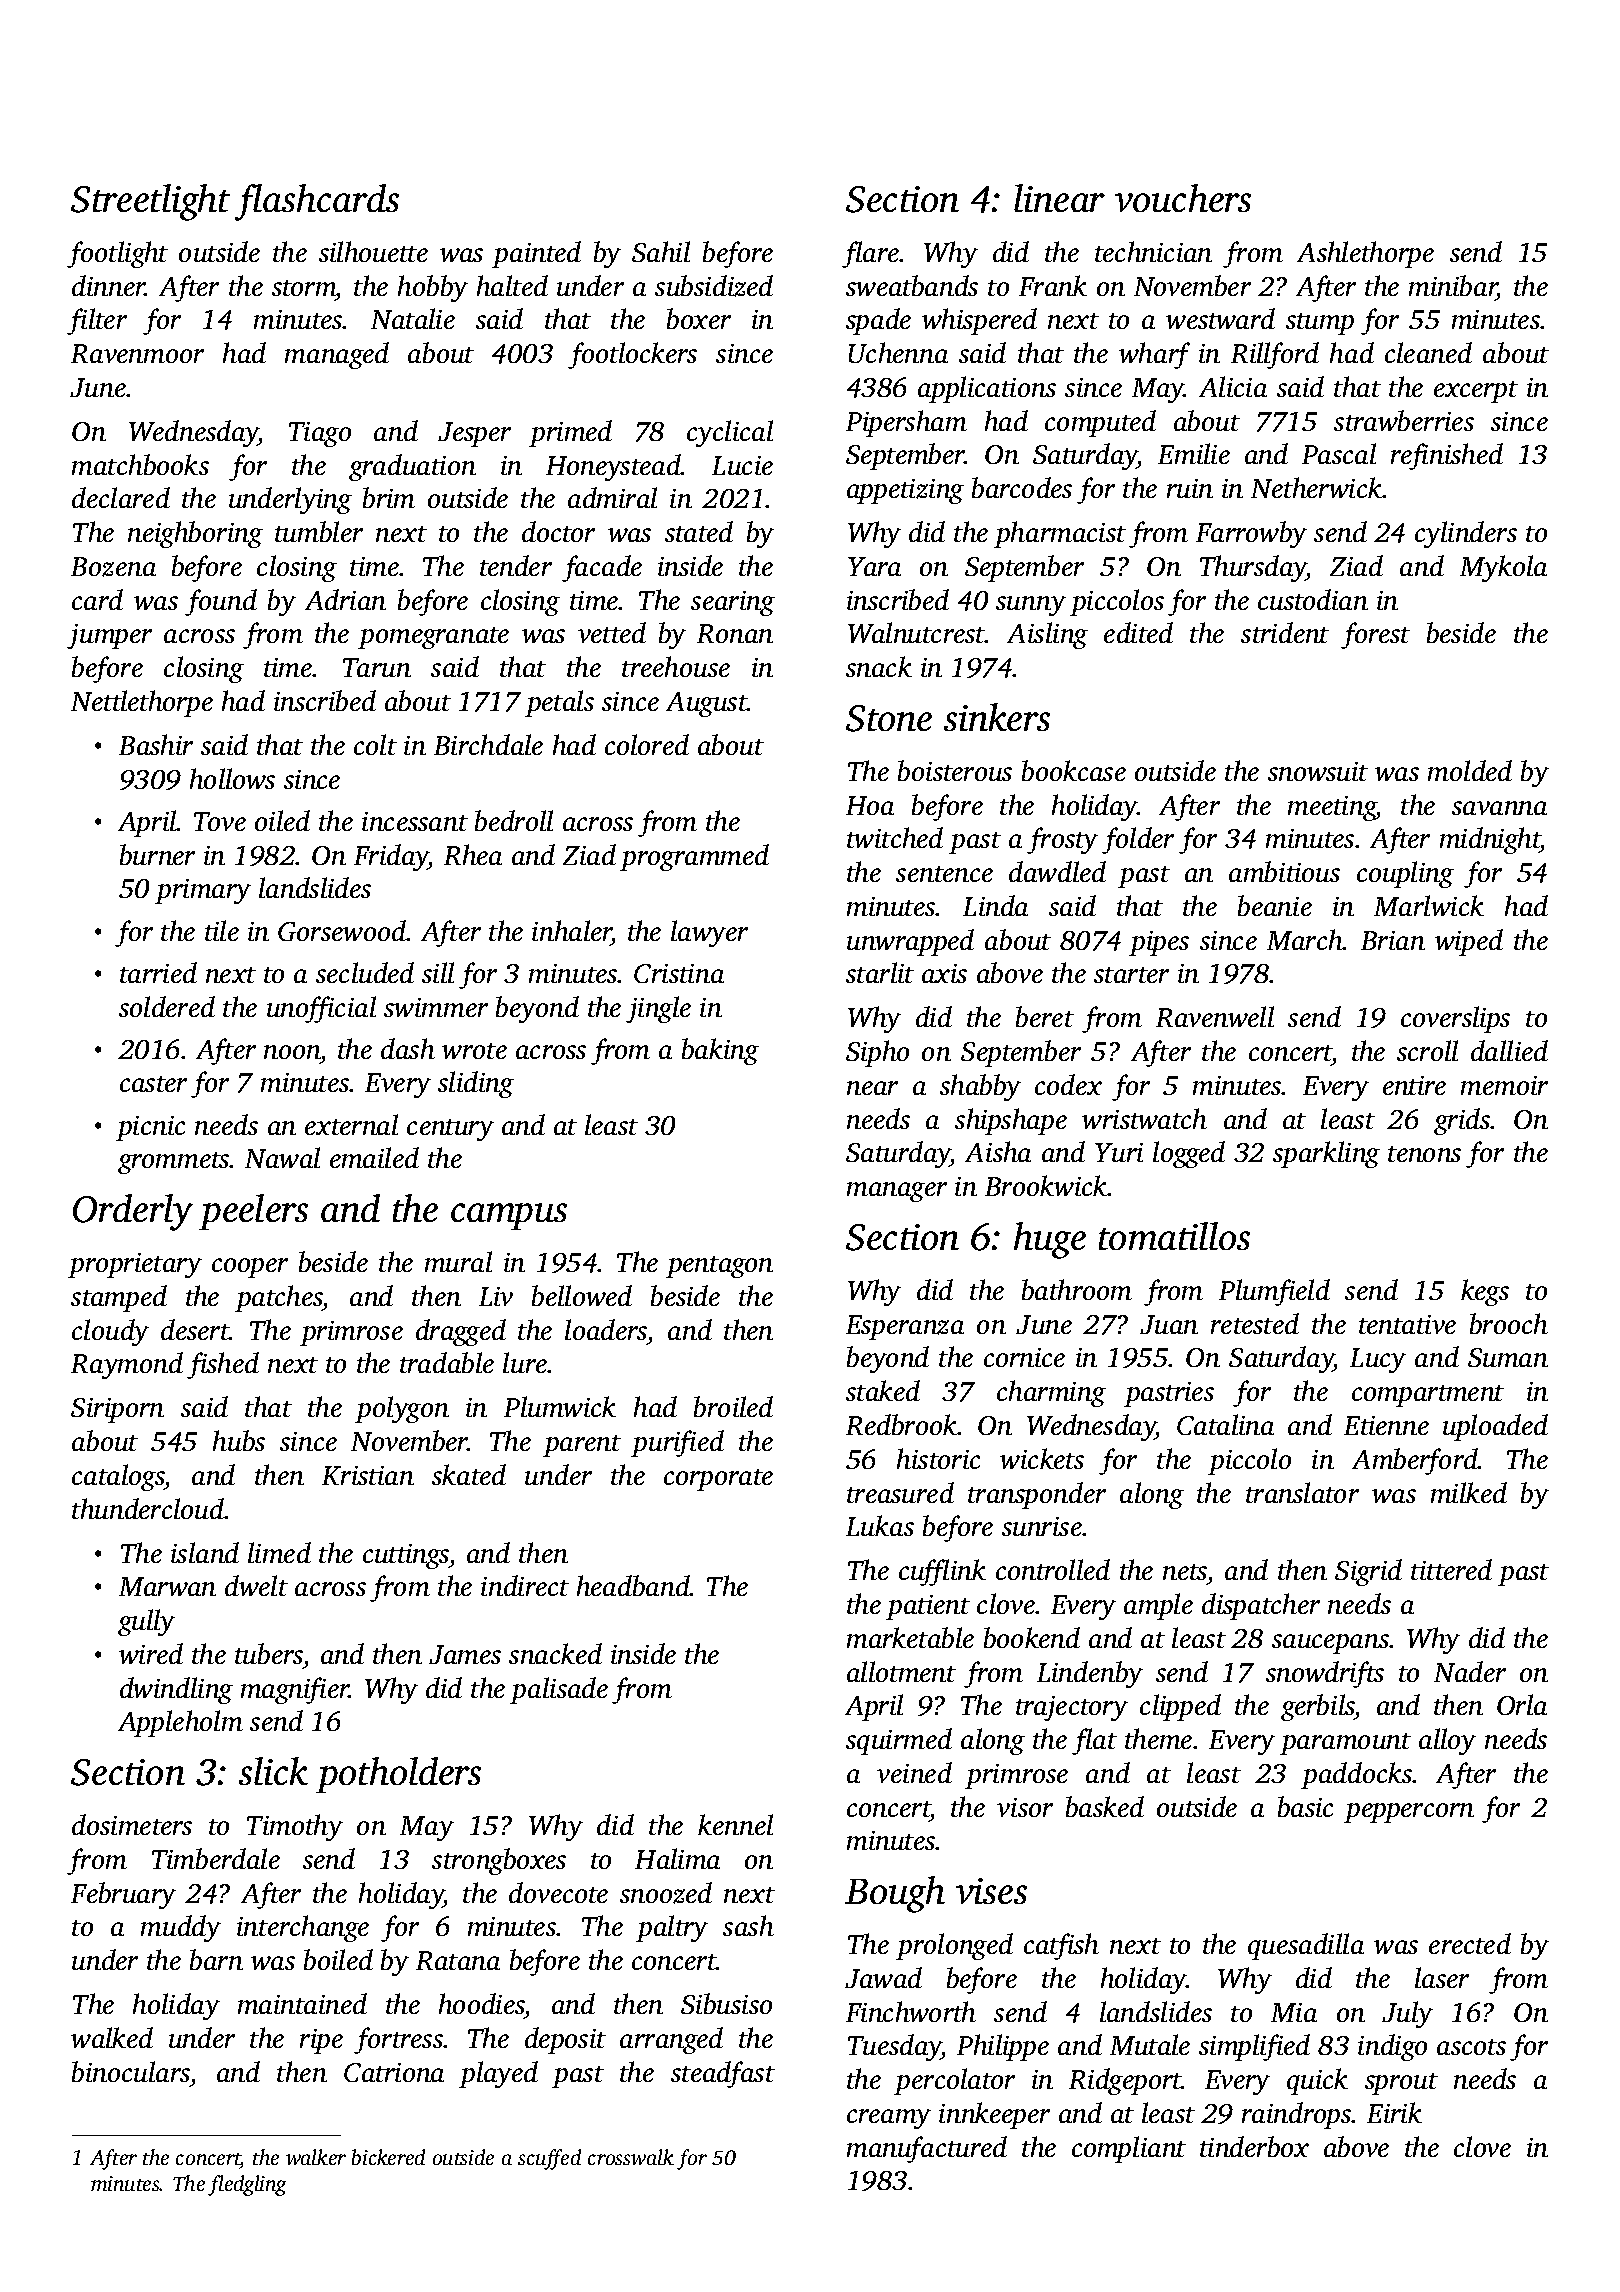  I want to click on tinderbox, so click(1254, 2146).
